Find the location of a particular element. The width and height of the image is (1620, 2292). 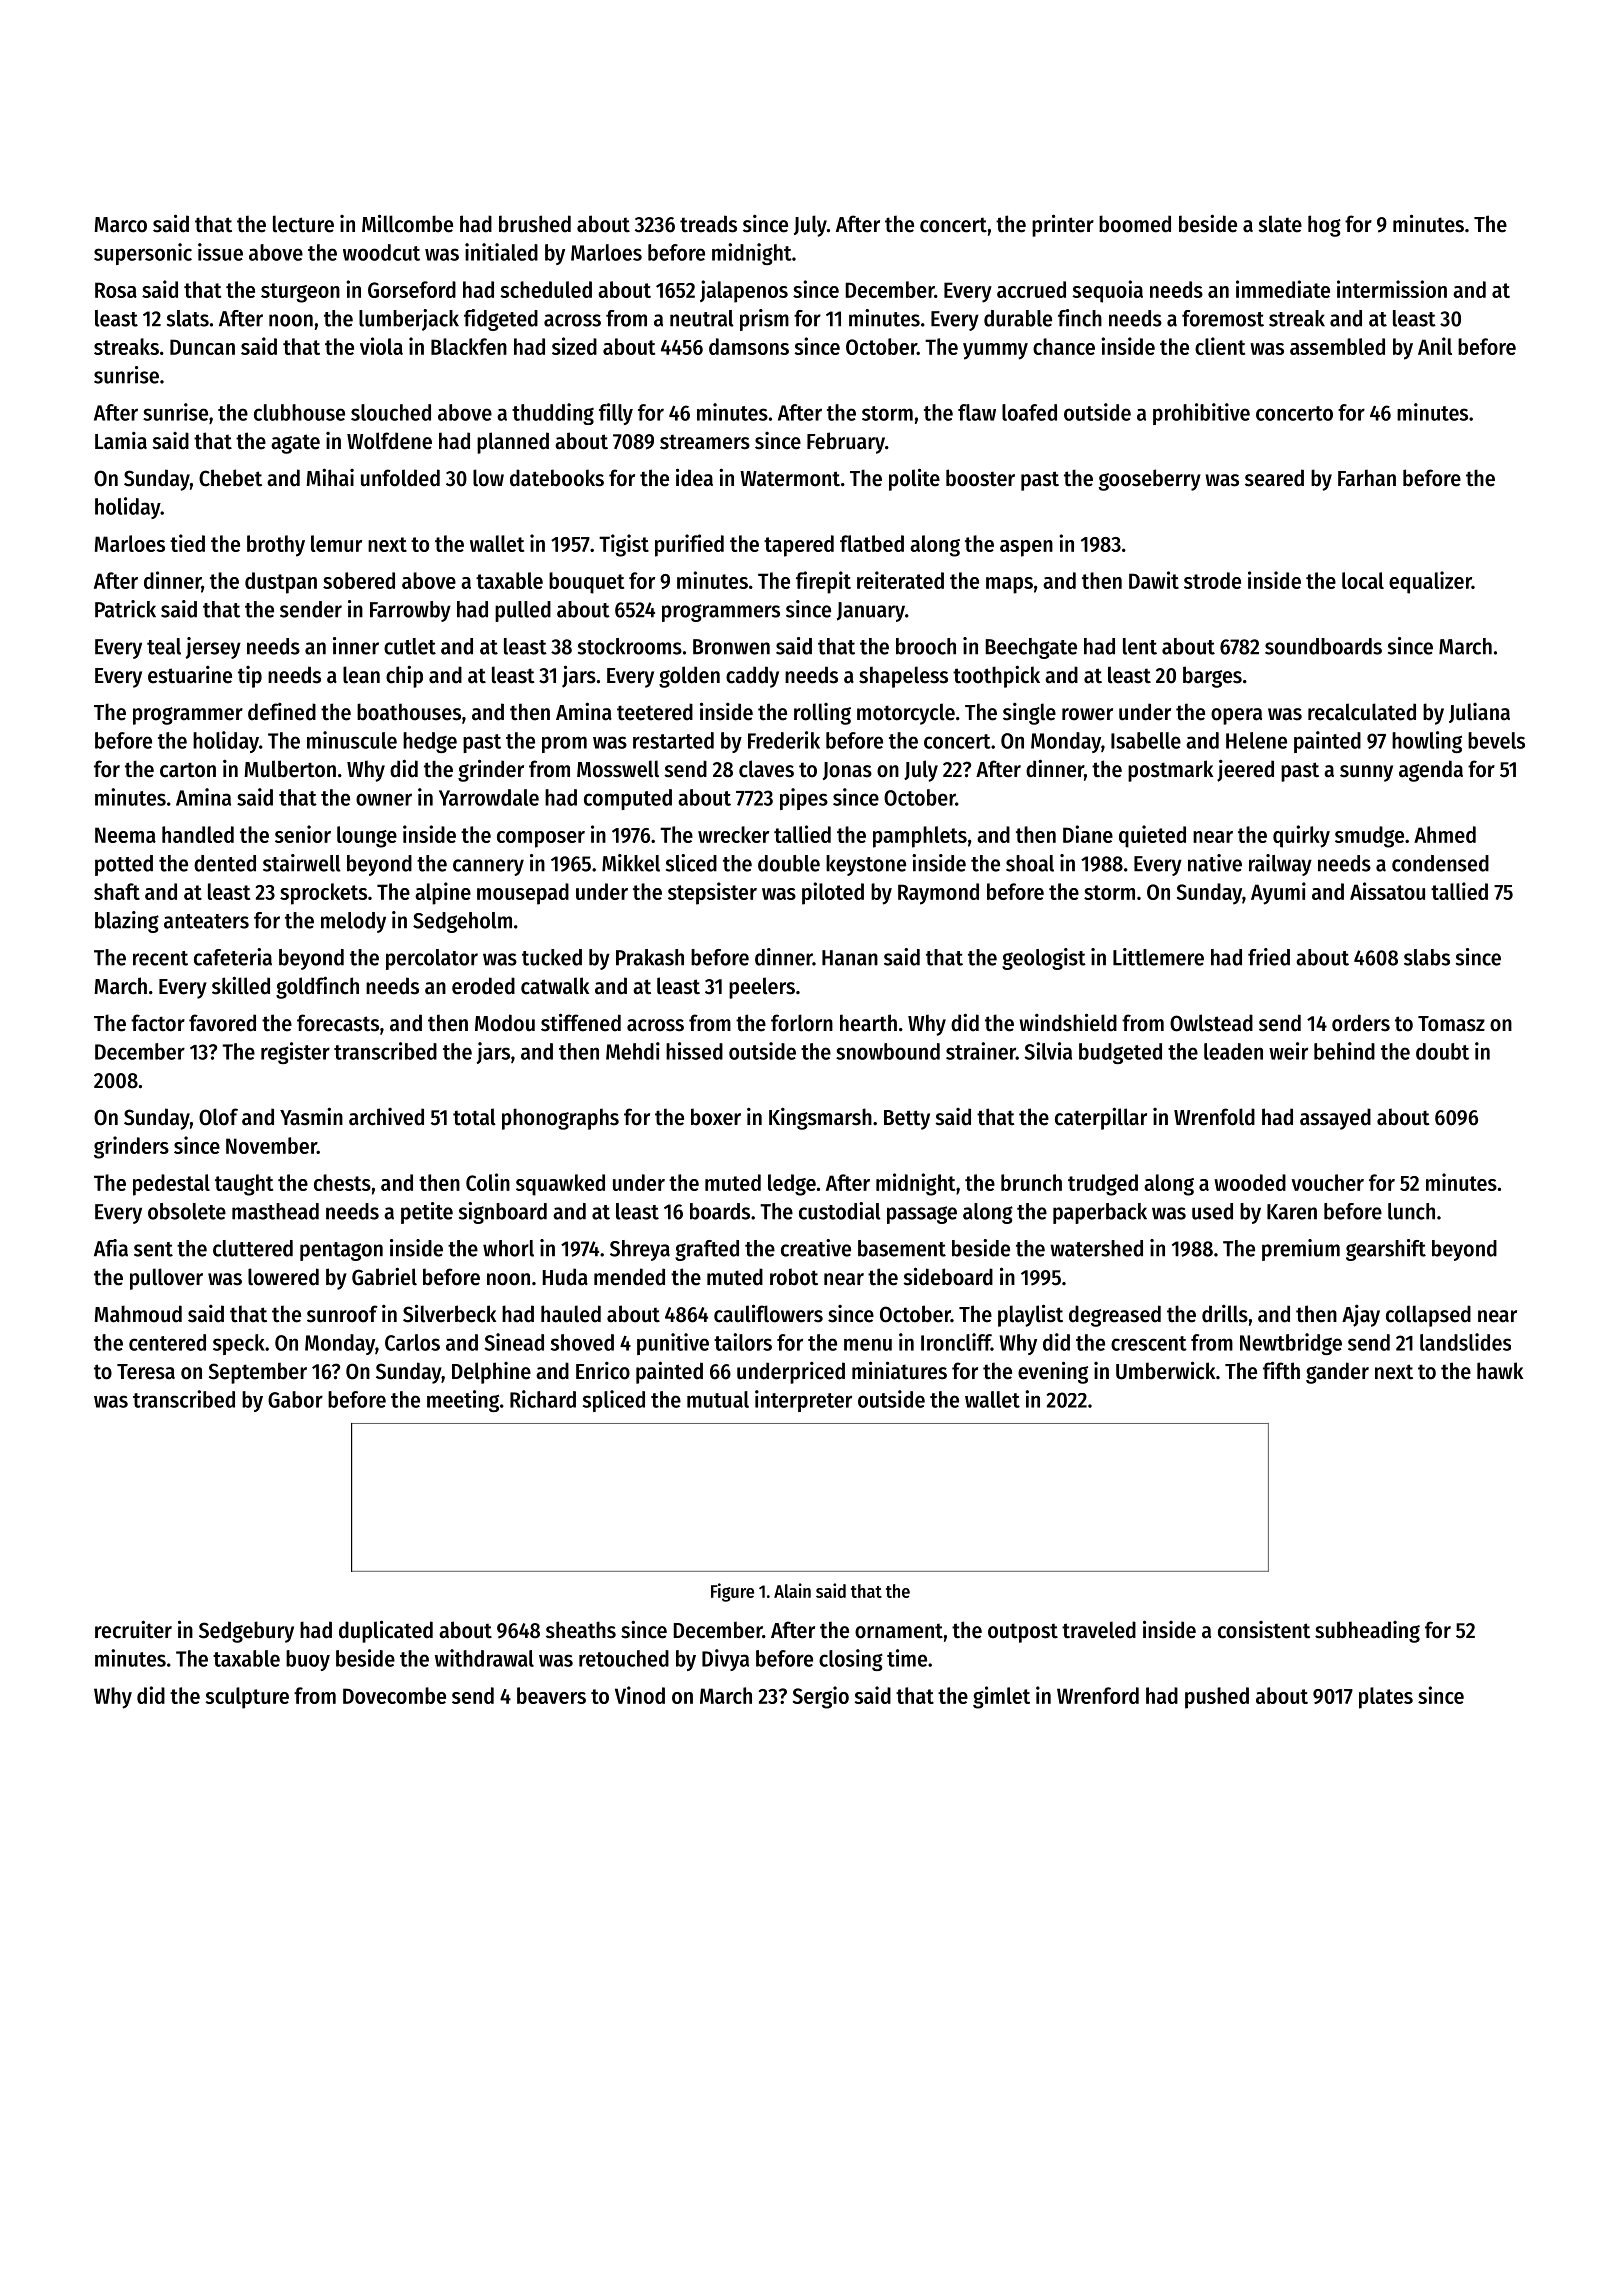

Sedgebury is located at coordinates (246, 1632).
